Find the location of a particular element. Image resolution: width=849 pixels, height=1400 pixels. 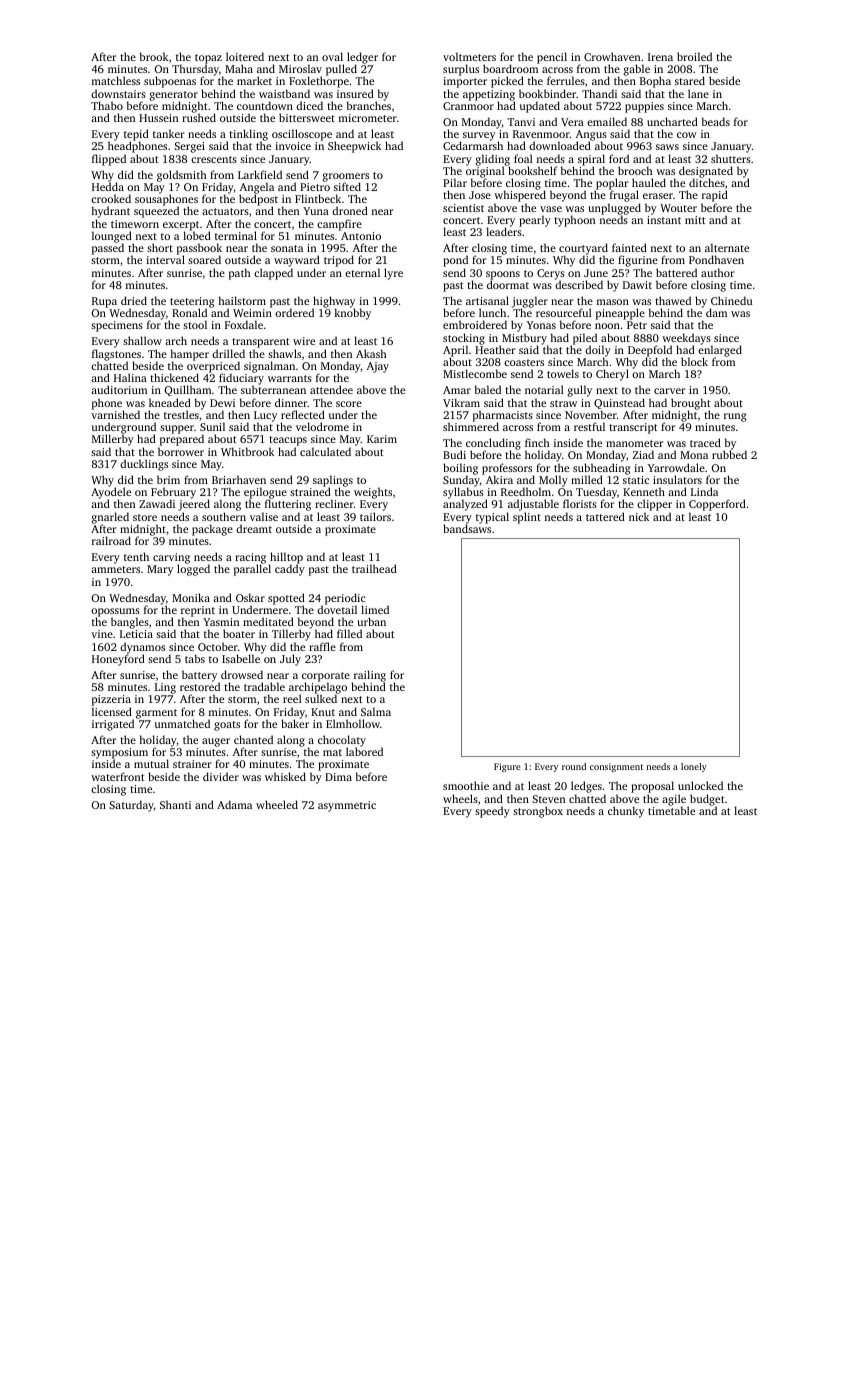

asymmetric is located at coordinates (347, 806).
